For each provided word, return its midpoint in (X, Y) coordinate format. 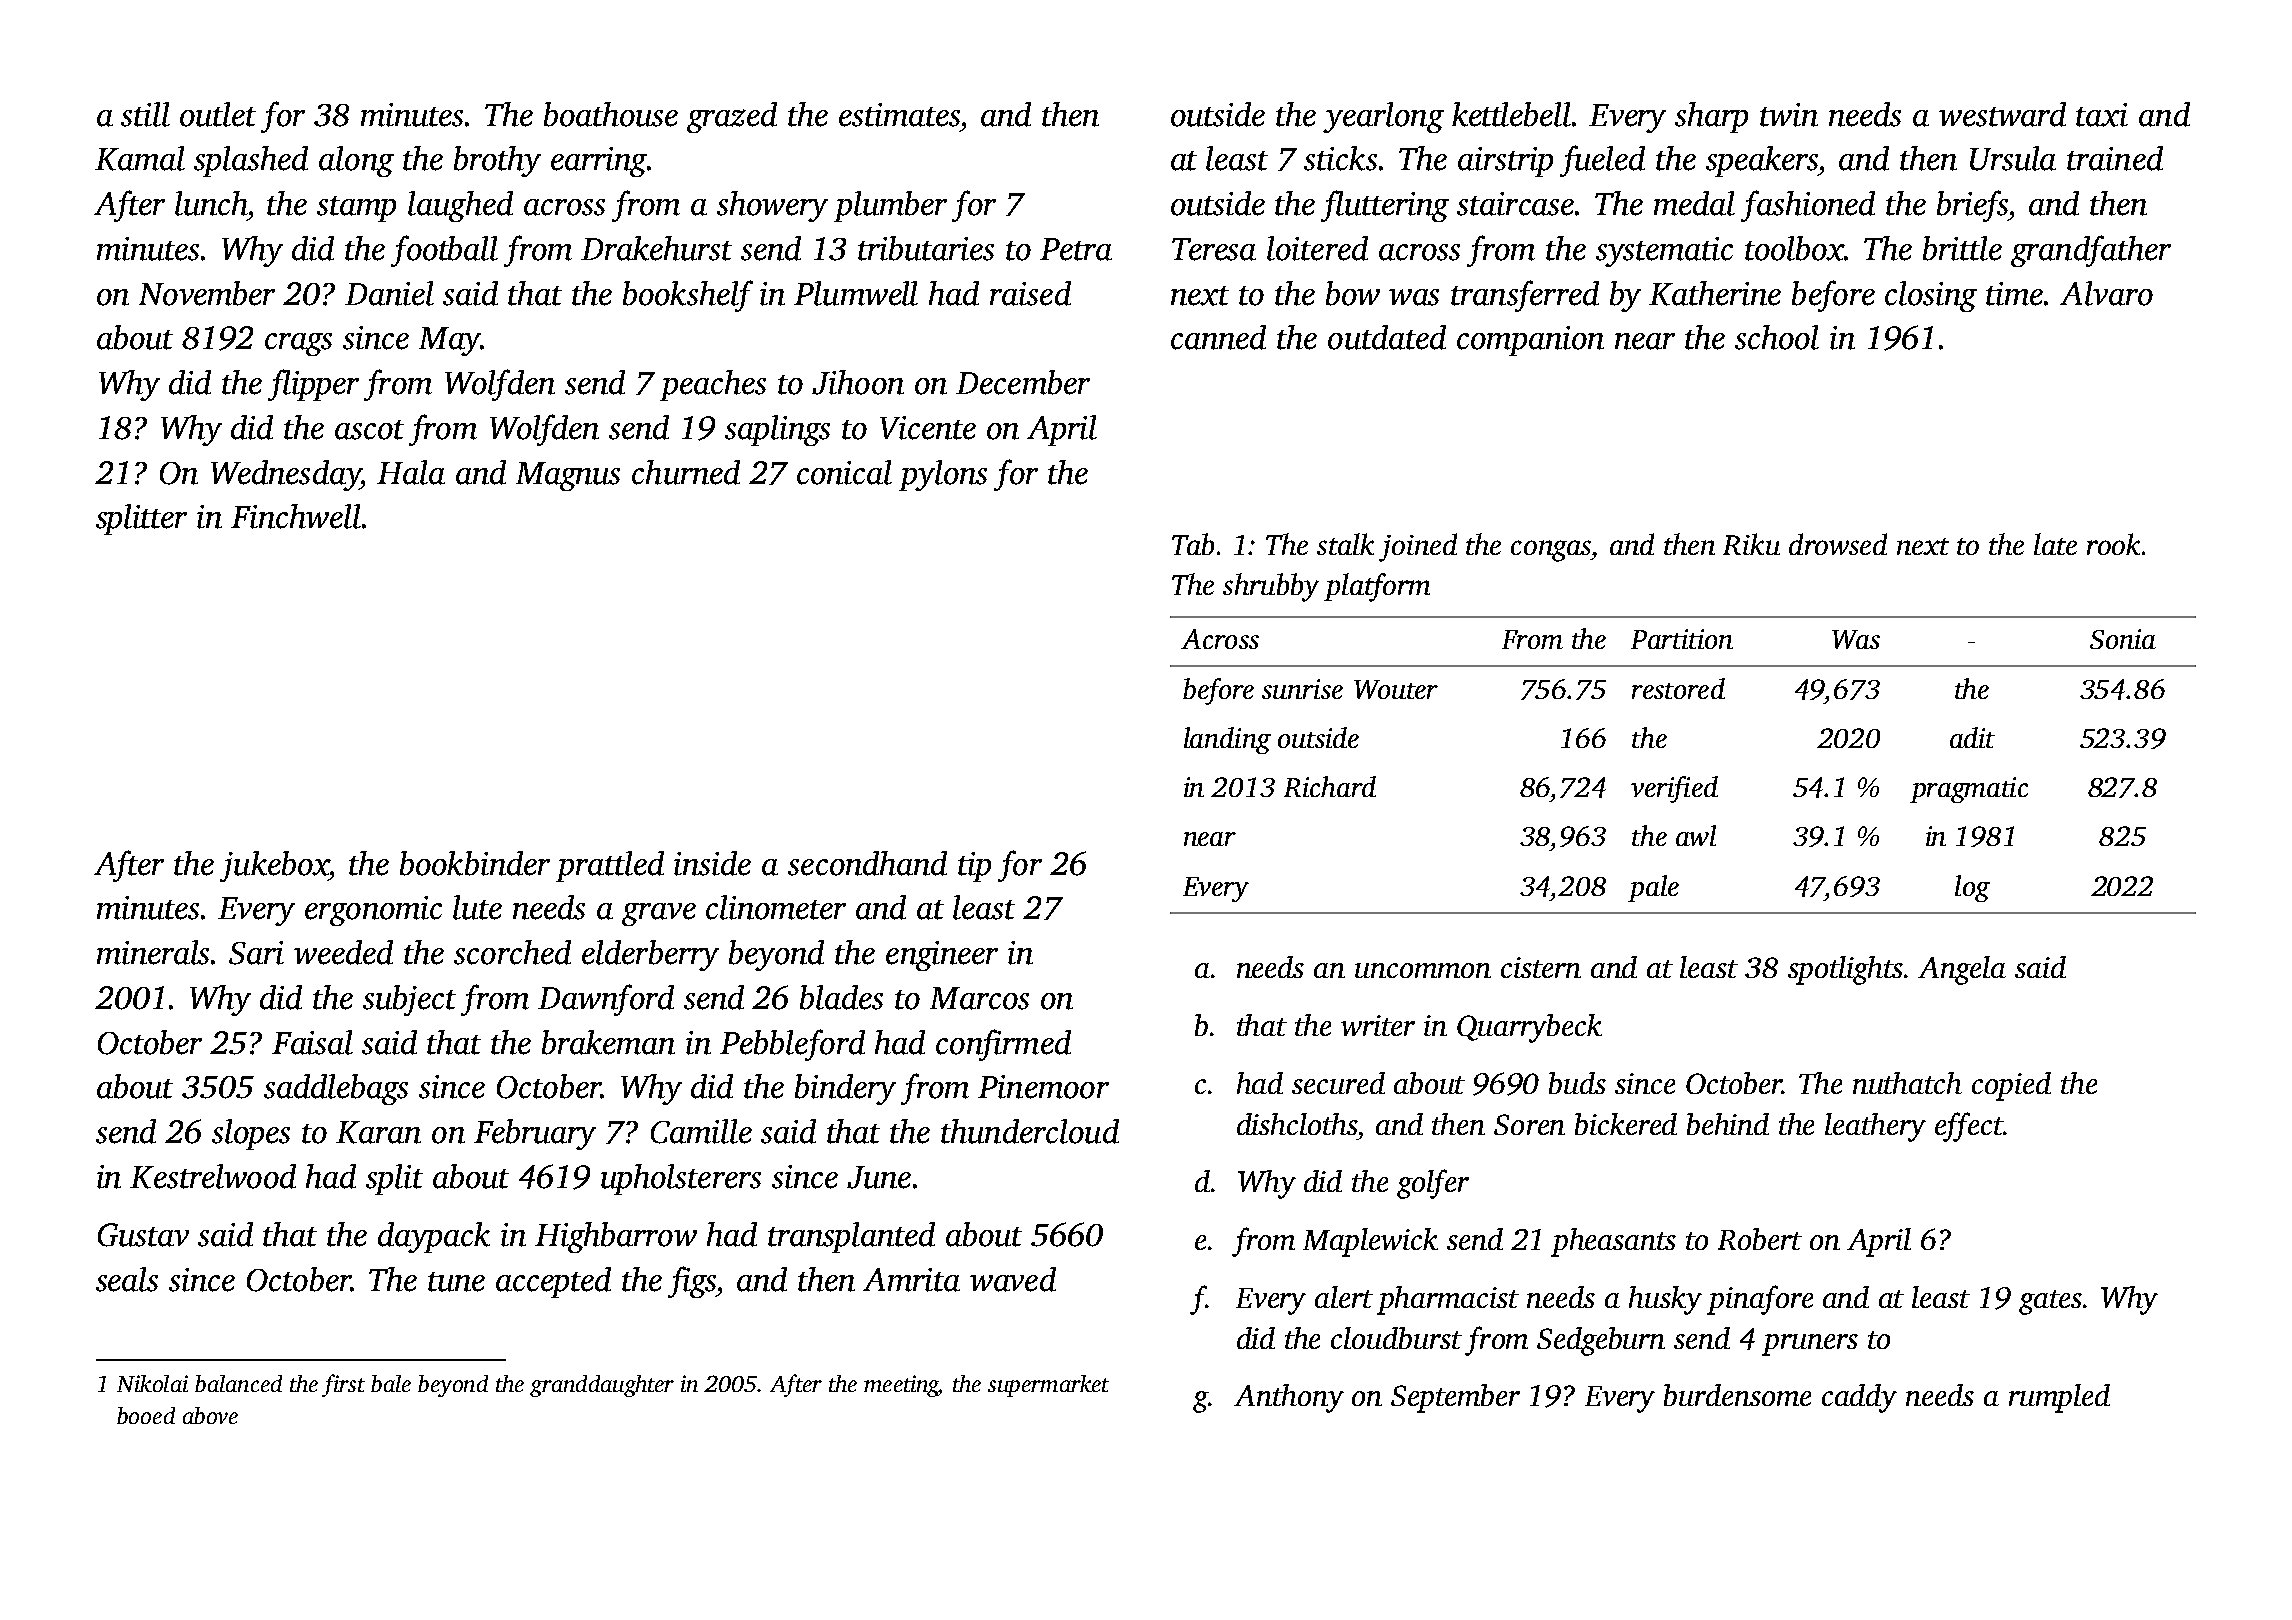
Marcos (979, 998)
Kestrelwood (213, 1176)
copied (2011, 1086)
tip (974, 867)
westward (2002, 114)
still (145, 114)
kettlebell (1511, 114)
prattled (610, 866)
